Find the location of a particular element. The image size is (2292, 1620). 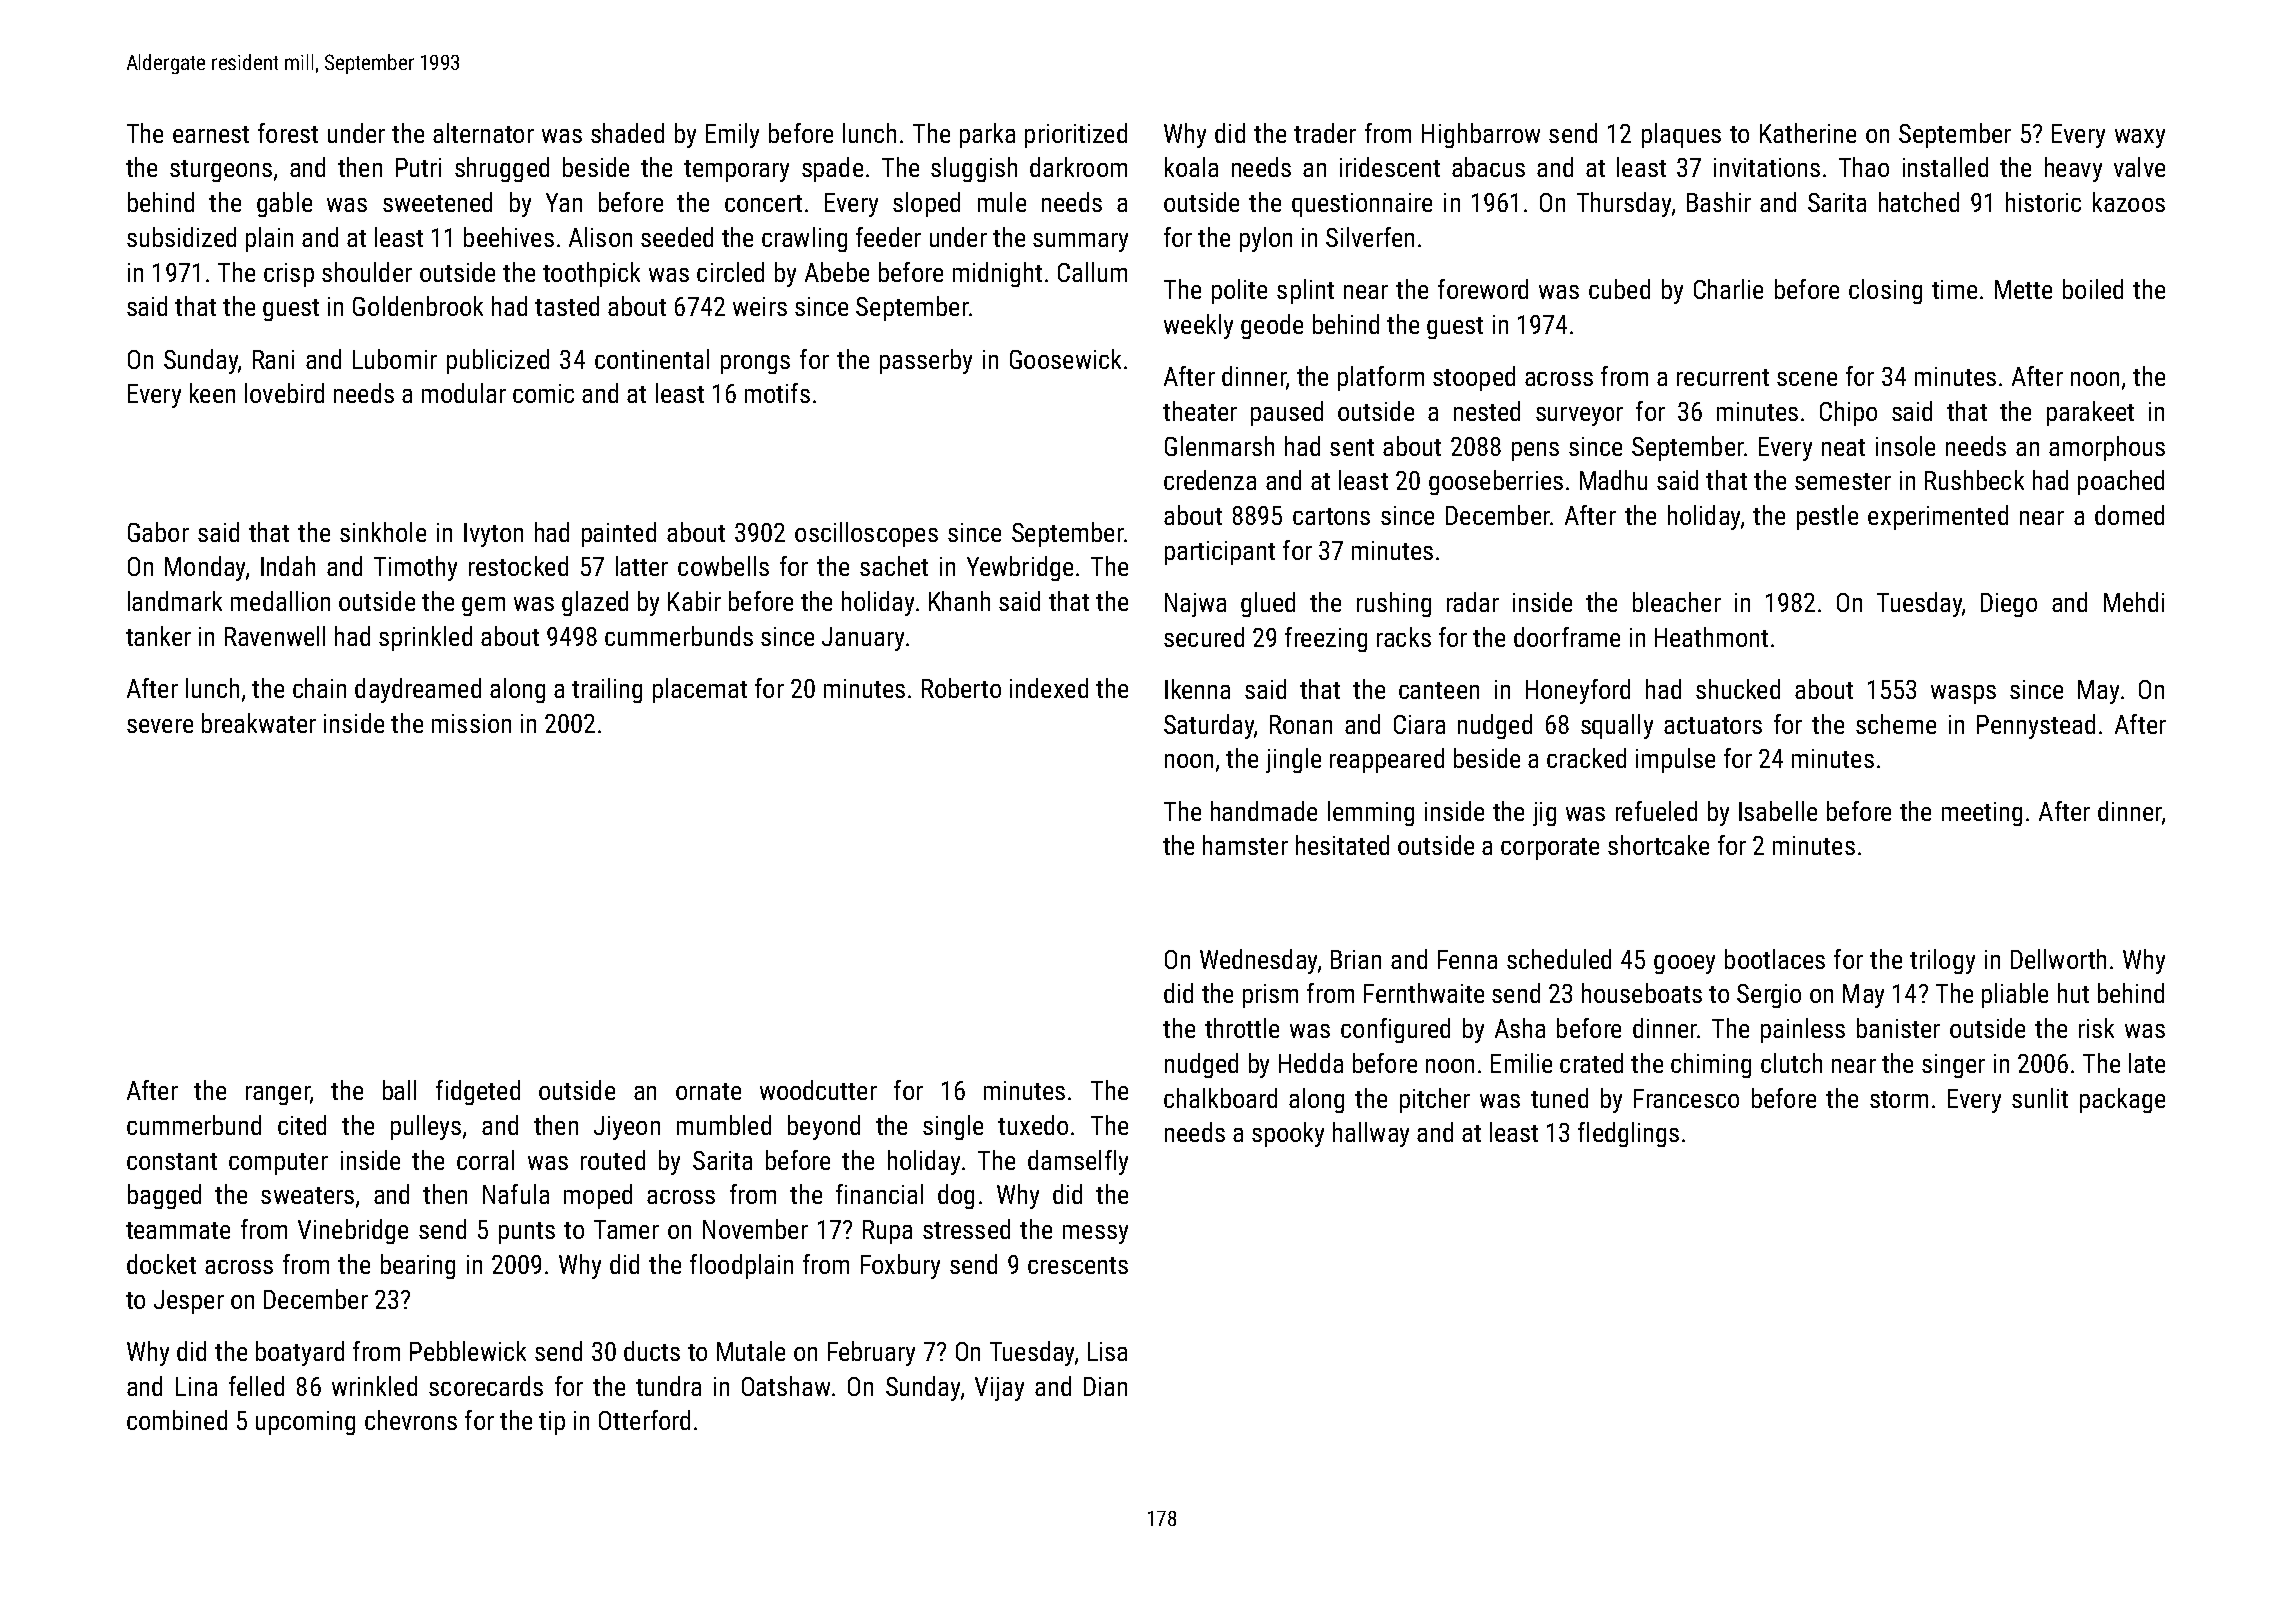

Katherine is located at coordinates (1808, 133).
